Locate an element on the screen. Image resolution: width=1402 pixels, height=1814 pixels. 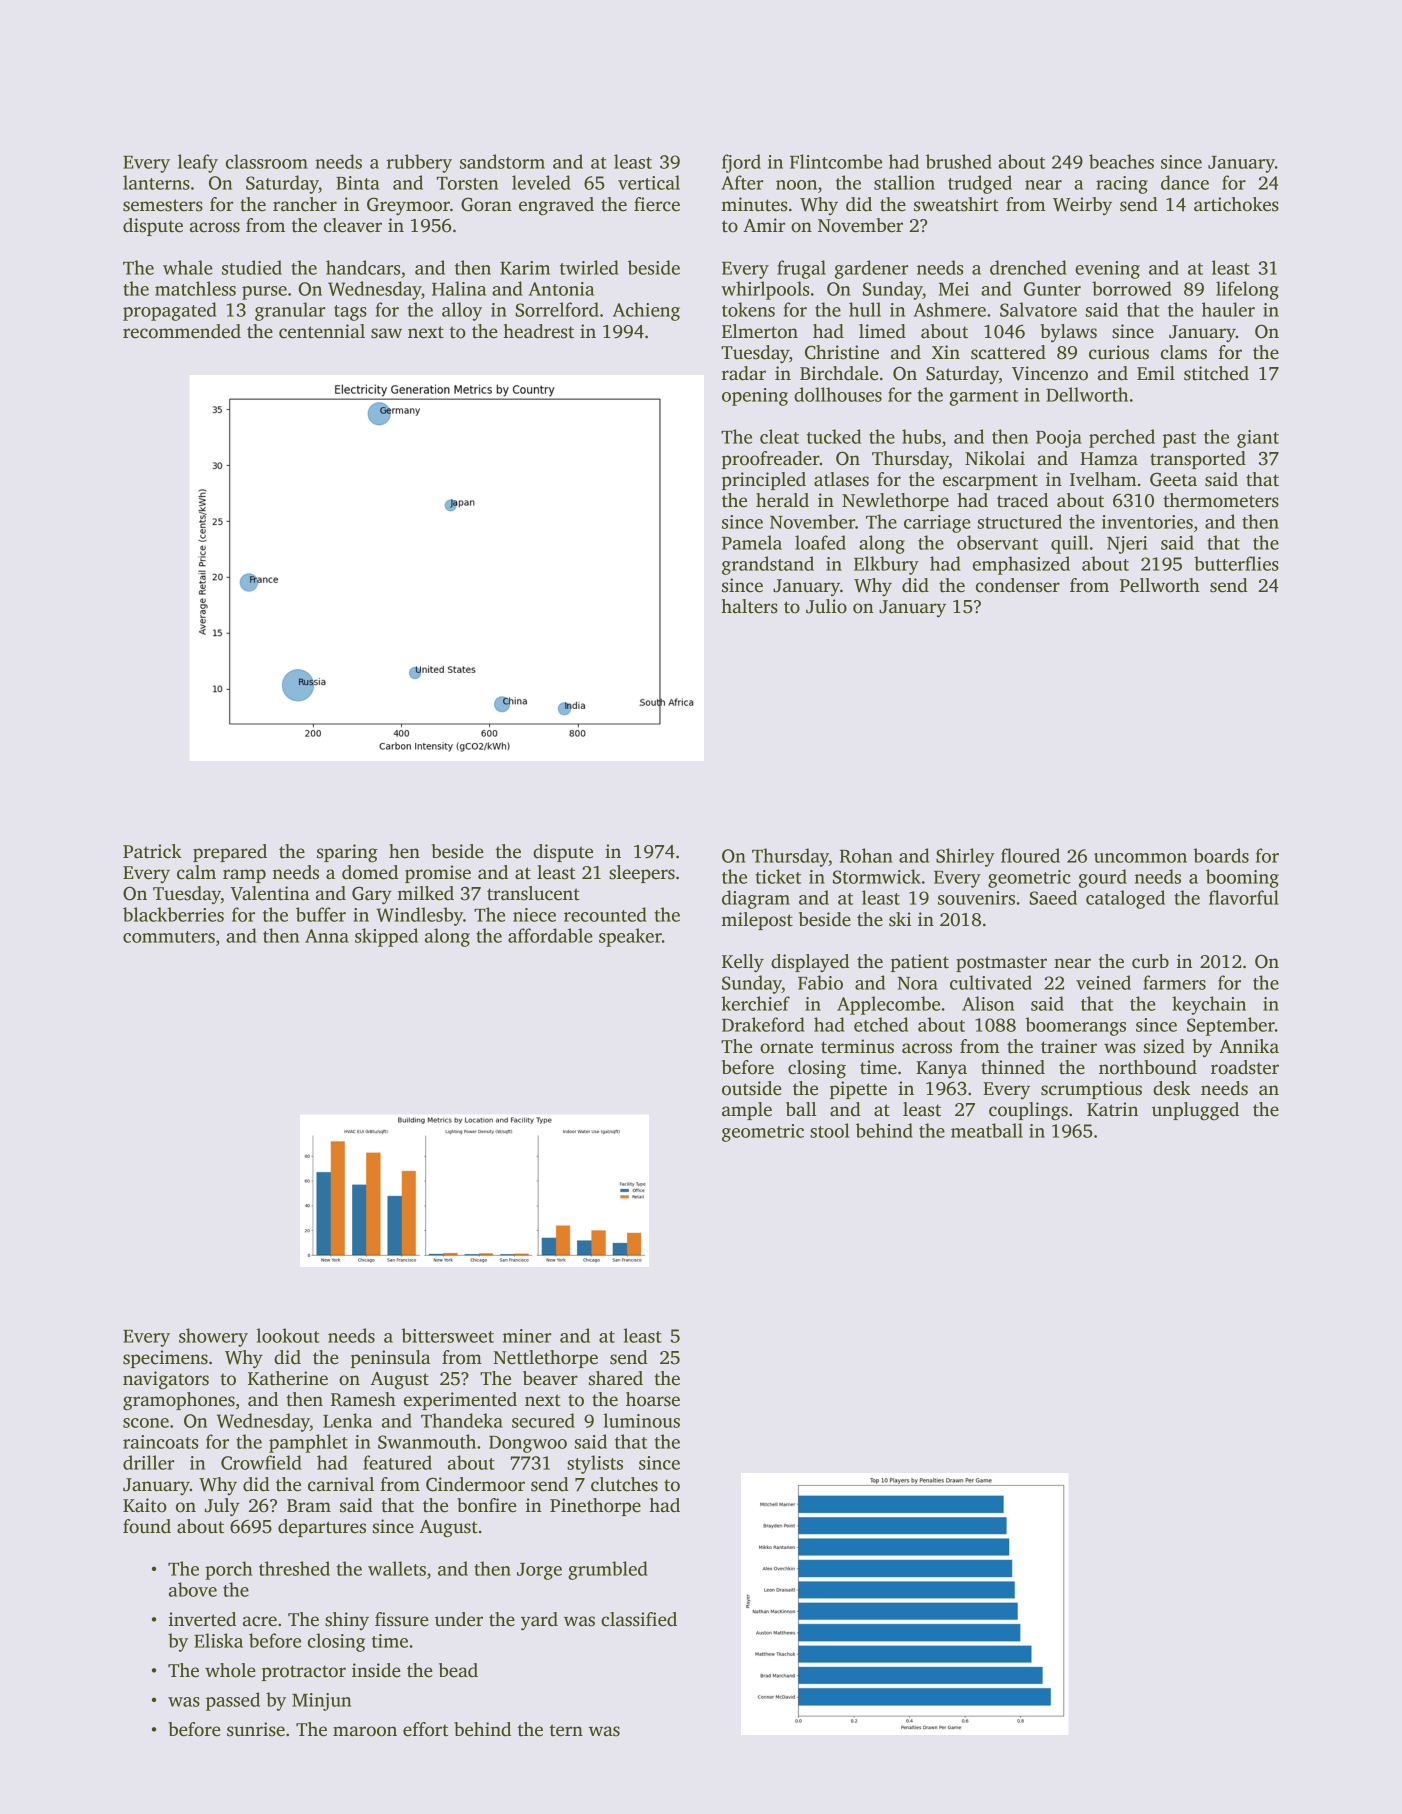
souvenirs is located at coordinates (976, 898).
